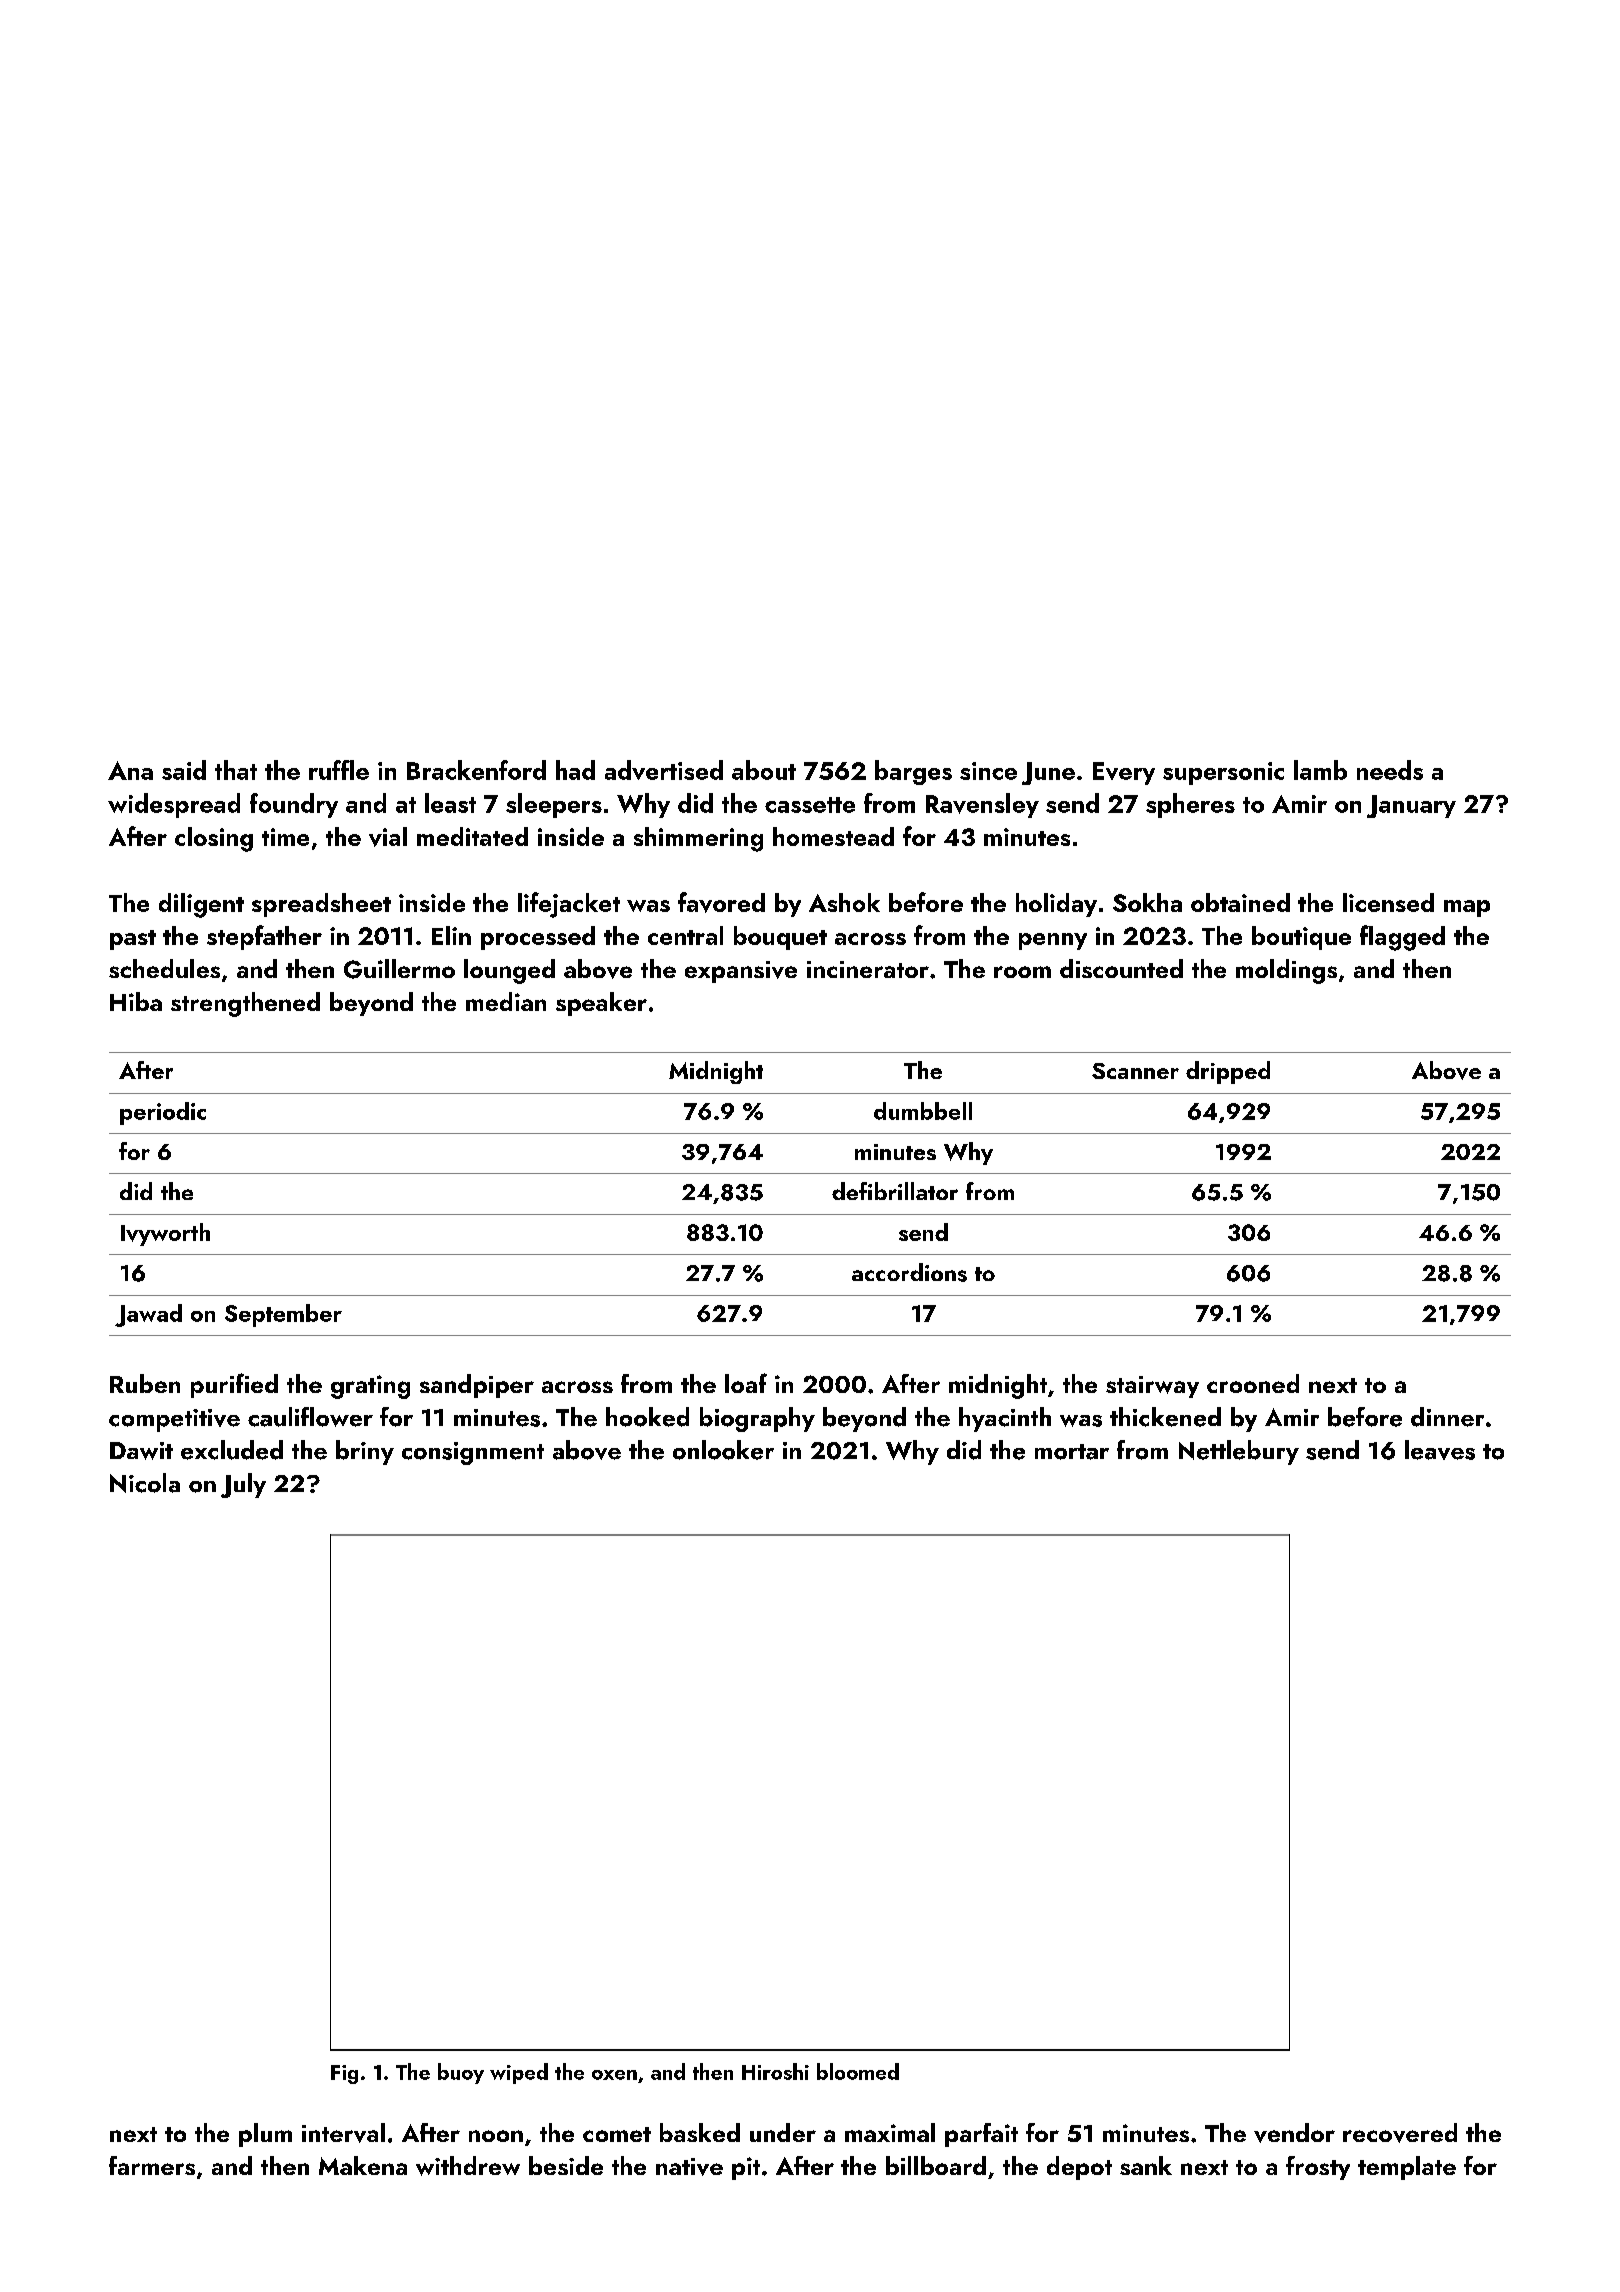 This screenshot has height=2292, width=1620. What do you see at coordinates (243, 1485) in the screenshot?
I see `July` at bounding box center [243, 1485].
